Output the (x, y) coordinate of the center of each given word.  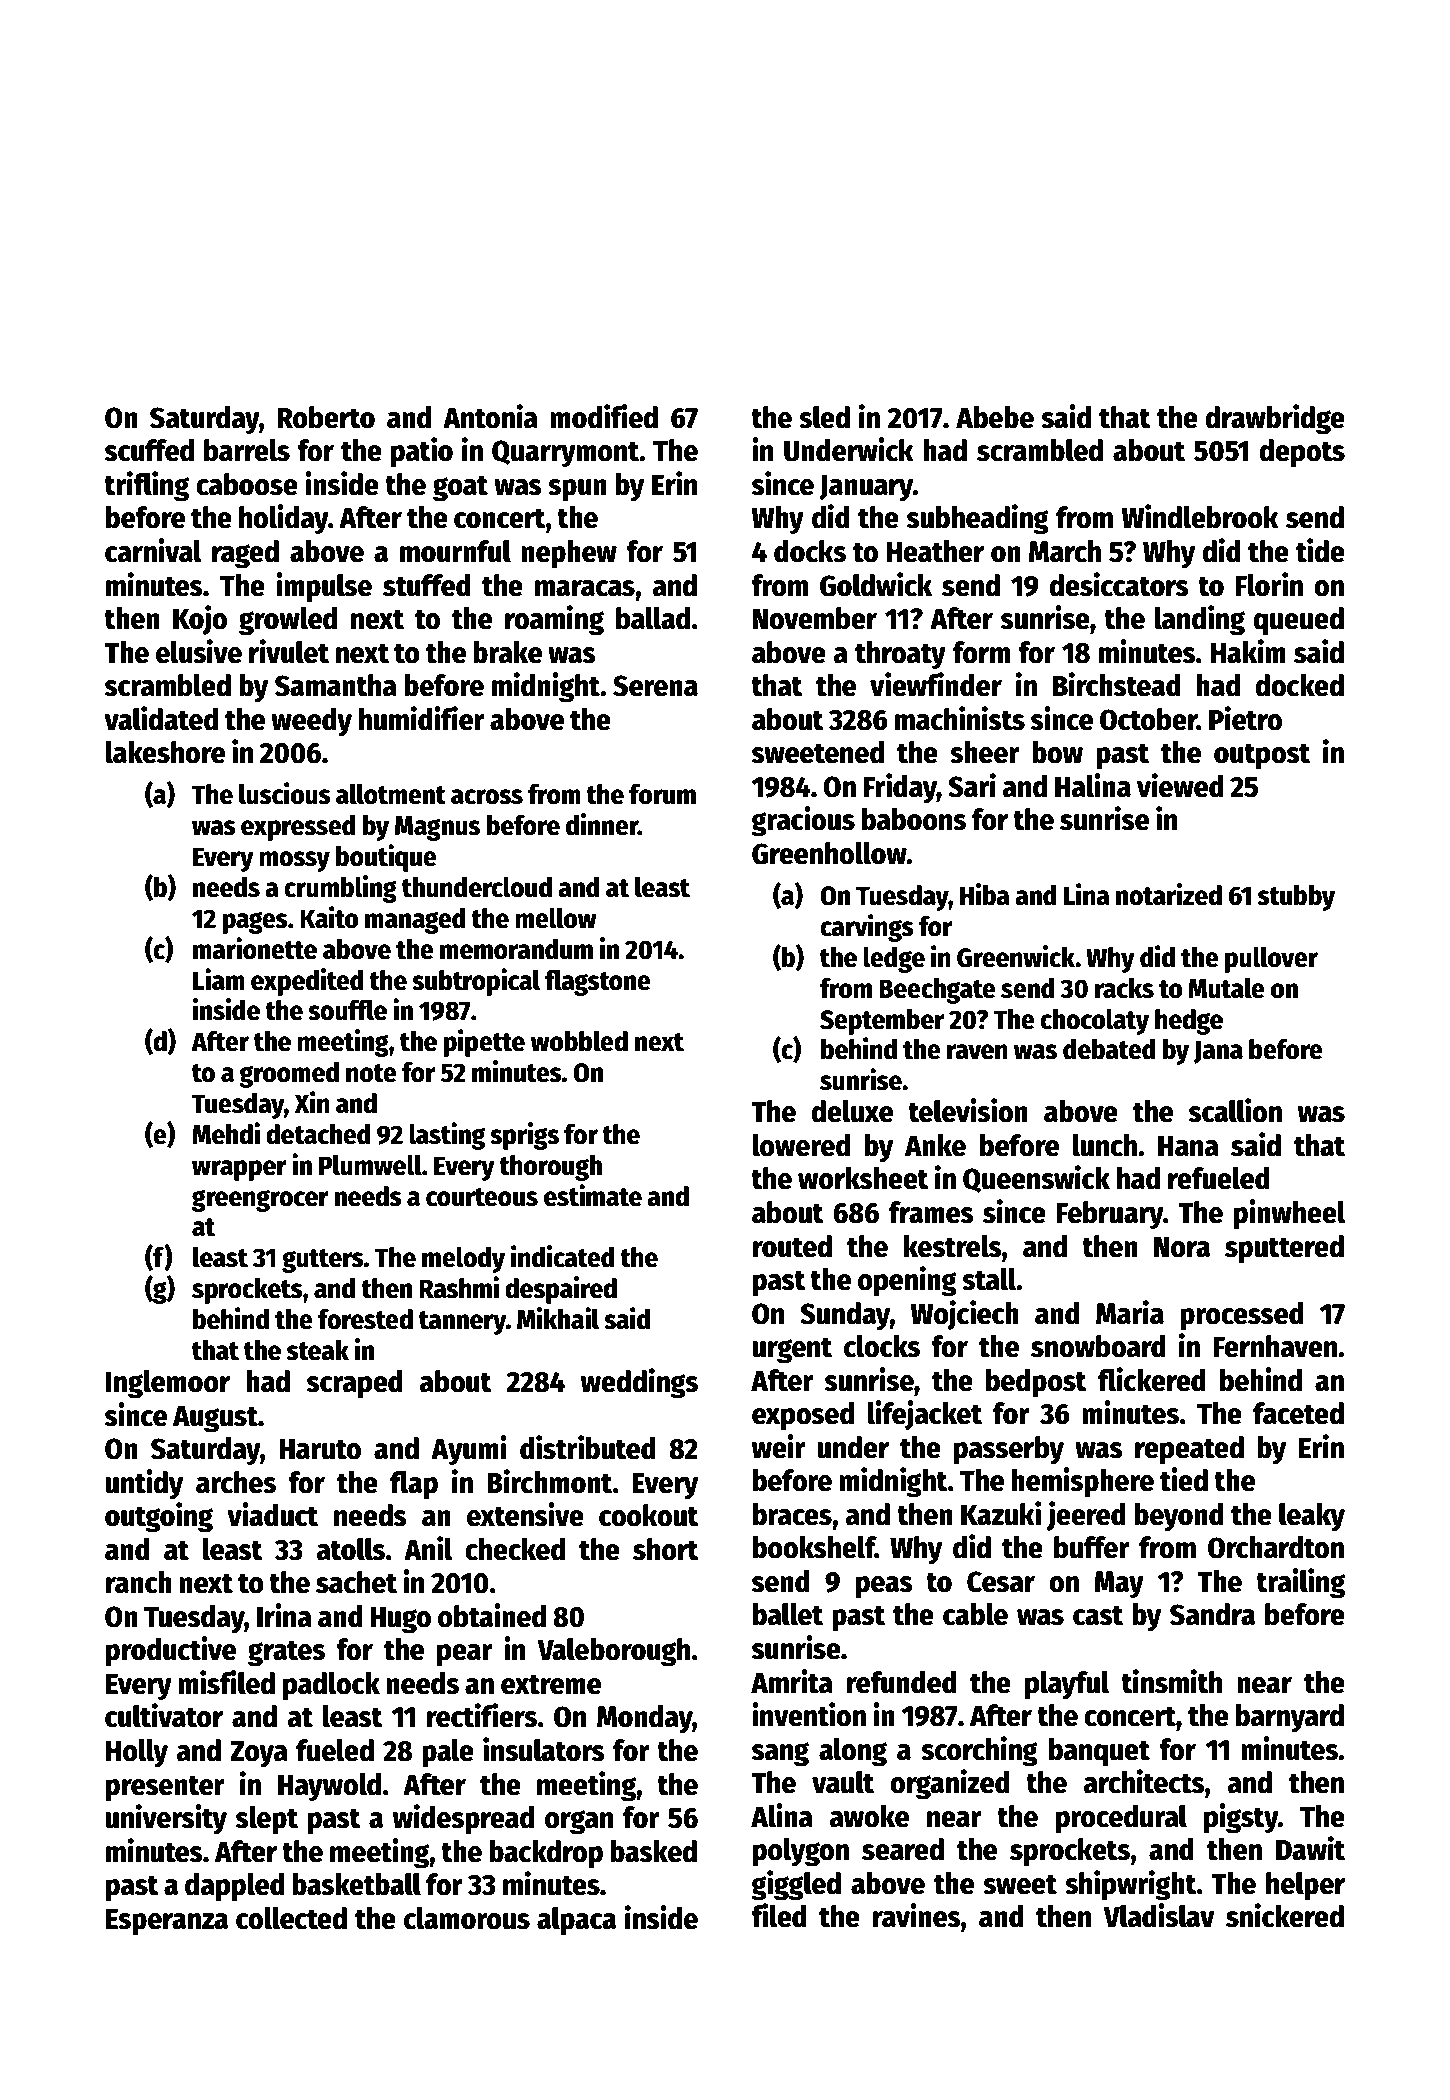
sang (780, 1754)
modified (604, 416)
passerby (1009, 1450)
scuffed (149, 450)
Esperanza (167, 1922)
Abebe (995, 417)
